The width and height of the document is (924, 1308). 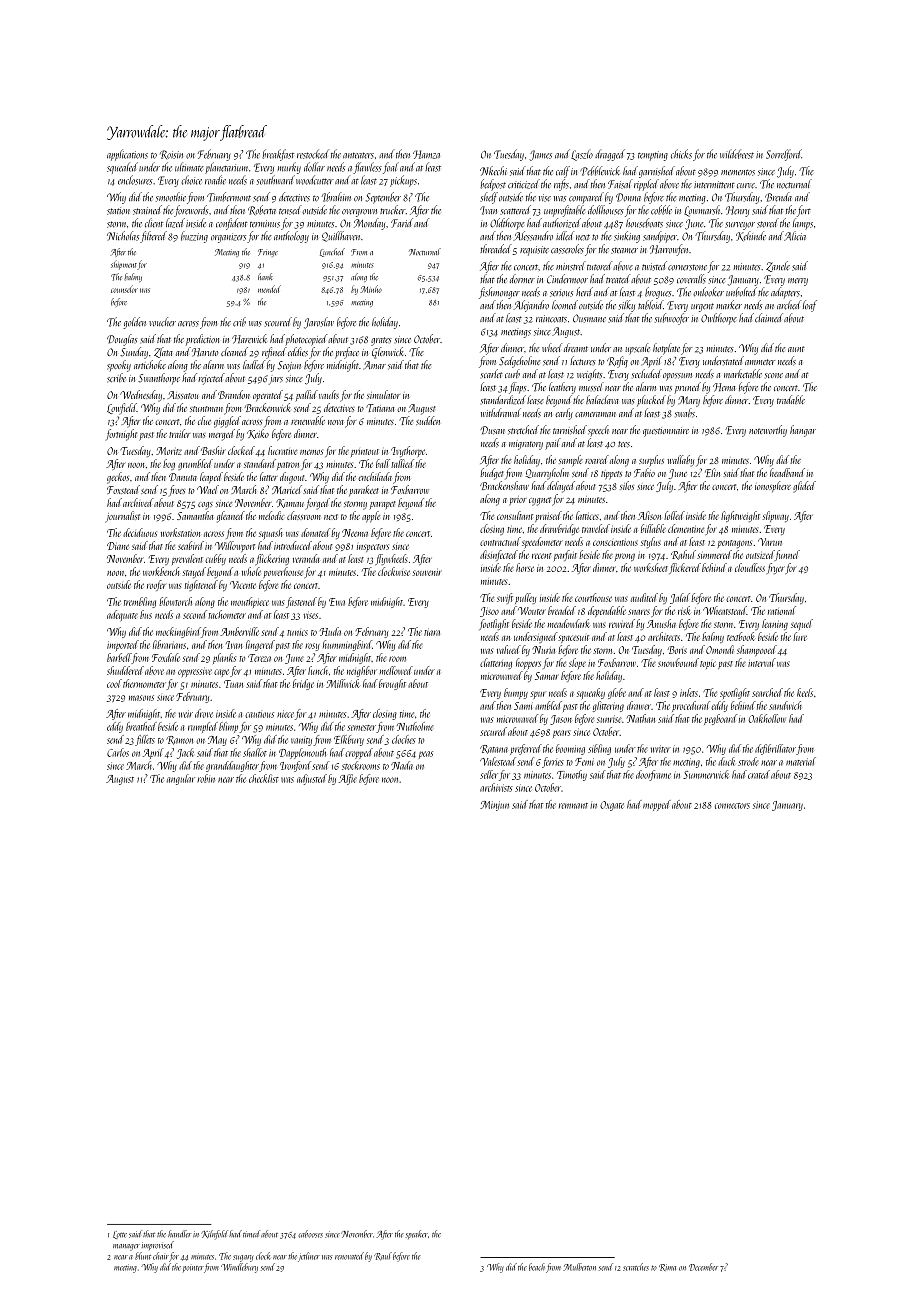 What do you see at coordinates (214, 1235) in the document?
I see `Kilnfold` at bounding box center [214, 1235].
